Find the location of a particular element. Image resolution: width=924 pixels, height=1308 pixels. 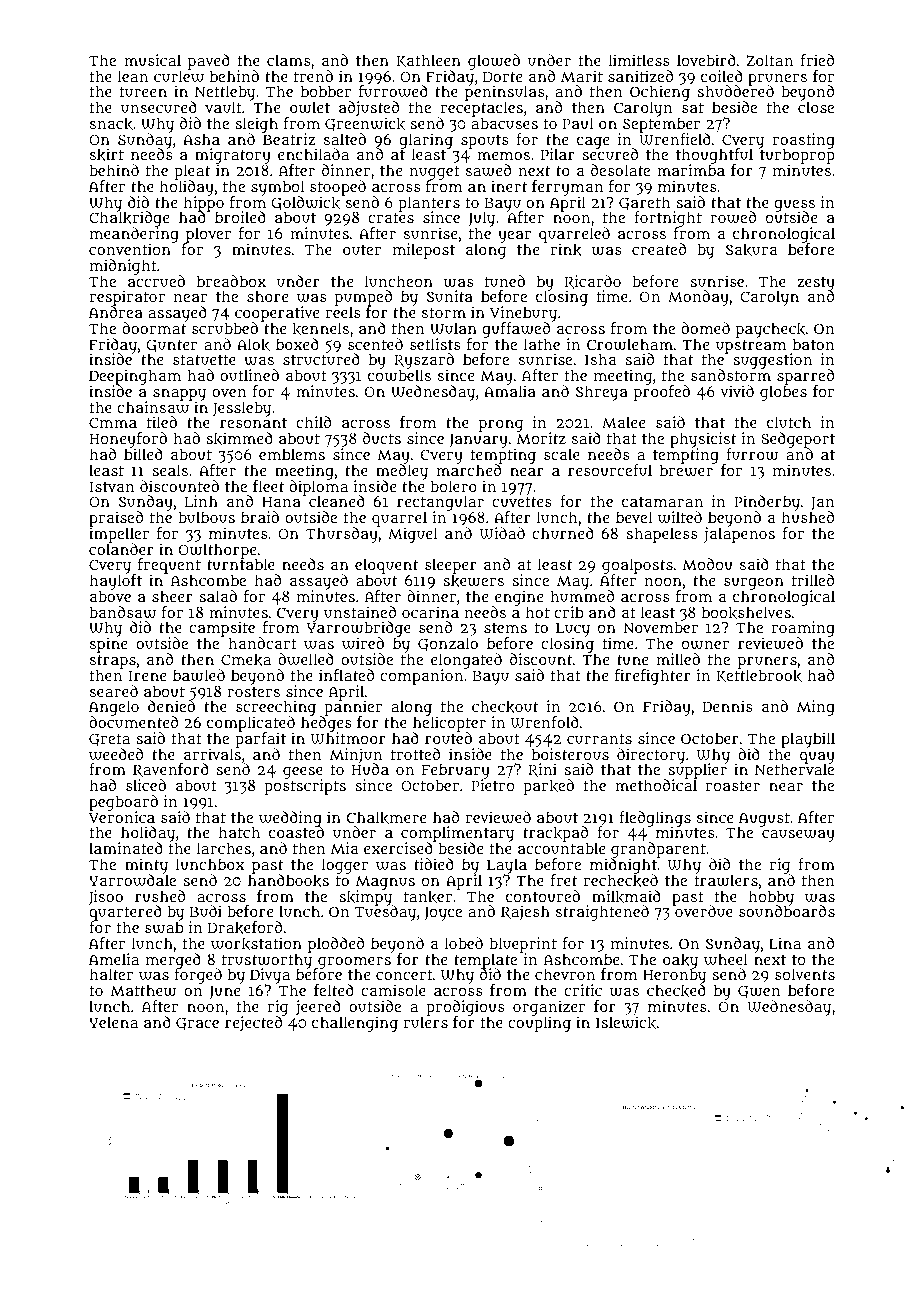

brewer is located at coordinates (686, 471).
